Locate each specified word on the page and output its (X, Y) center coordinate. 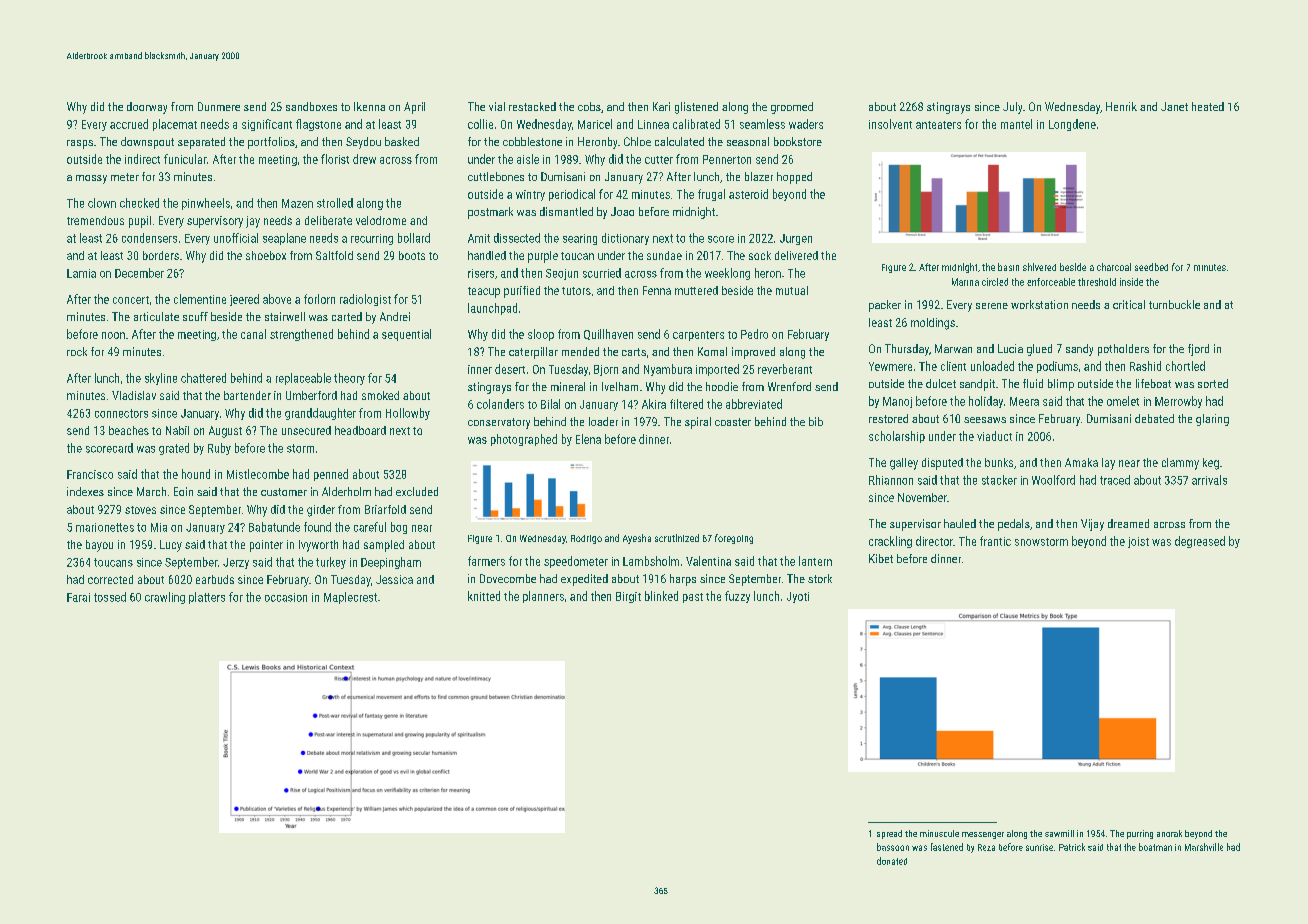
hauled (960, 523)
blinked (661, 596)
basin (1008, 267)
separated (201, 143)
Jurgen (796, 239)
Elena (588, 439)
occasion (286, 597)
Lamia (81, 273)
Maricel (595, 124)
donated (892, 861)
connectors (121, 413)
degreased (1200, 542)
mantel (1016, 124)
